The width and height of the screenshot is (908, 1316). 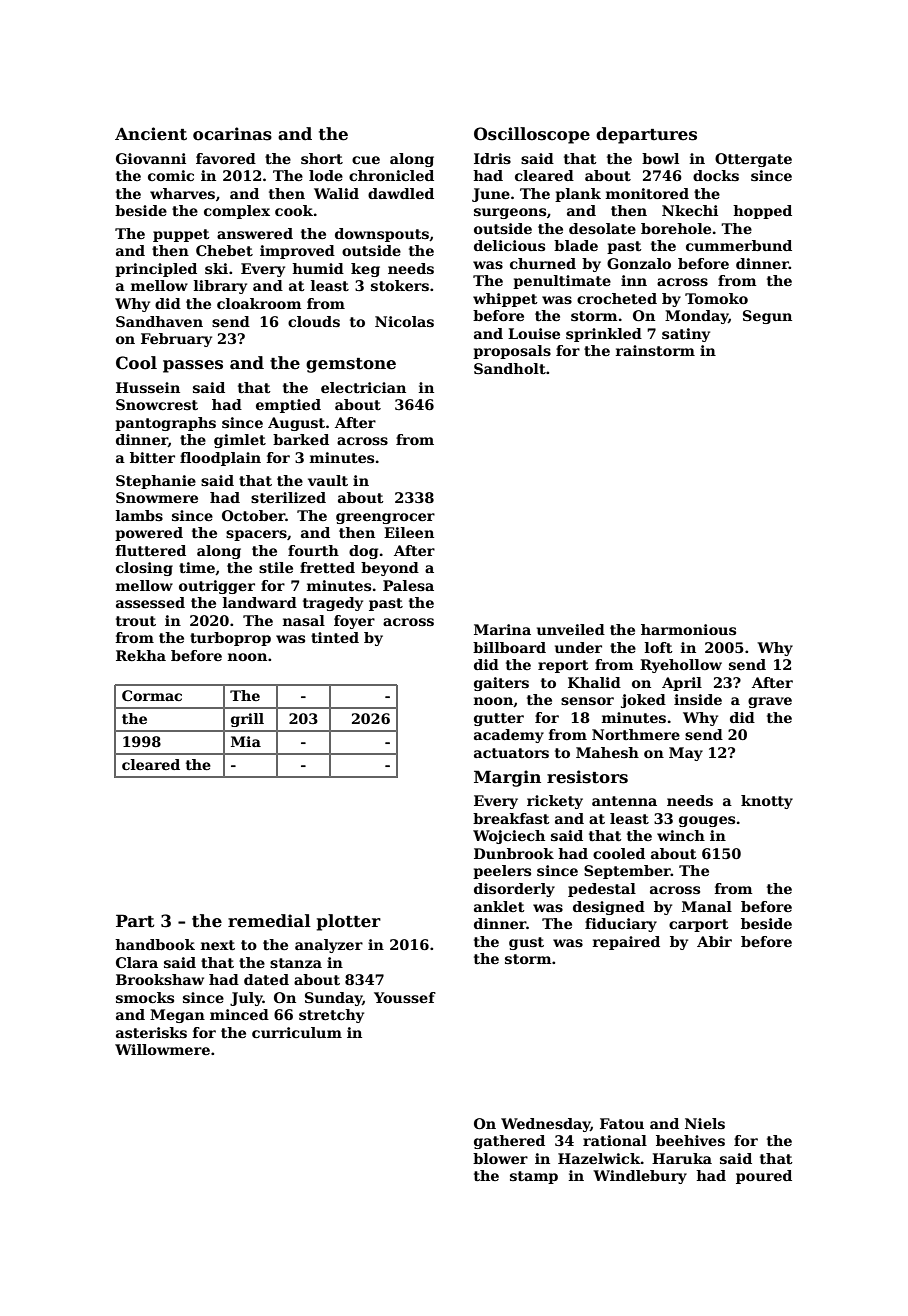 What do you see at coordinates (707, 821) in the screenshot?
I see `gouges` at bounding box center [707, 821].
